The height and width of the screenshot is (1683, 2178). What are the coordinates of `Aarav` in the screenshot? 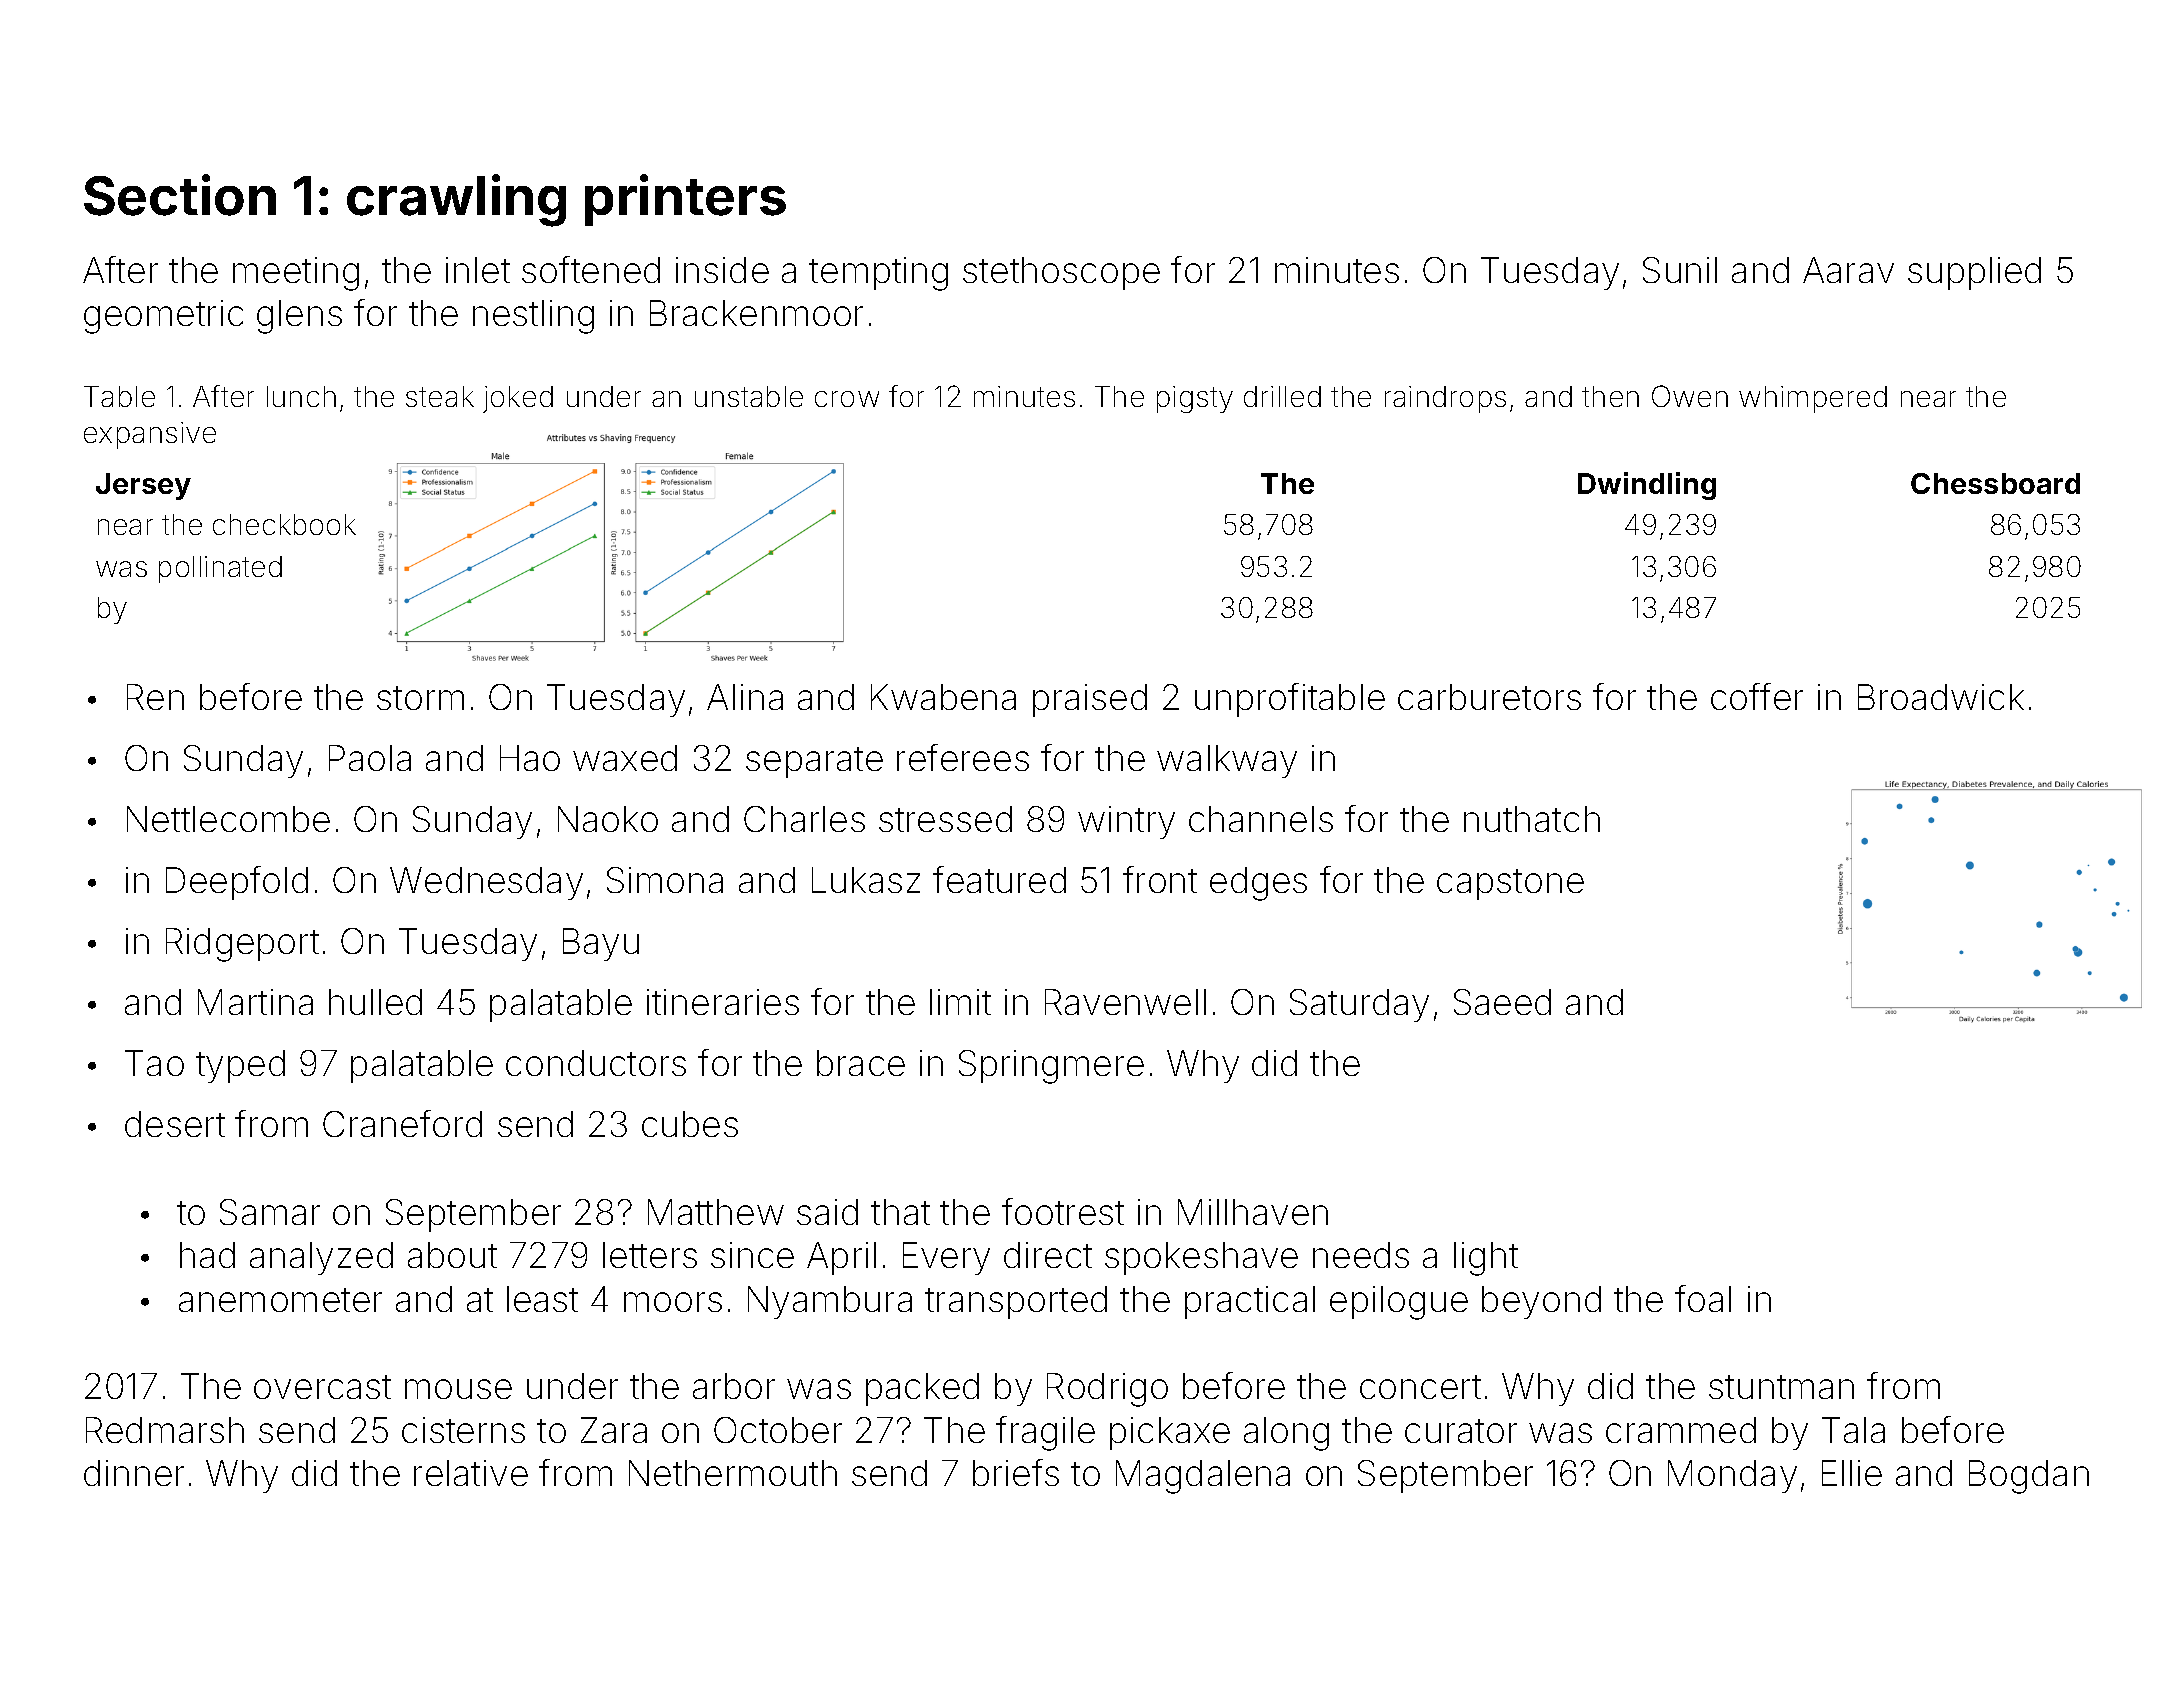 It's located at (1848, 270).
